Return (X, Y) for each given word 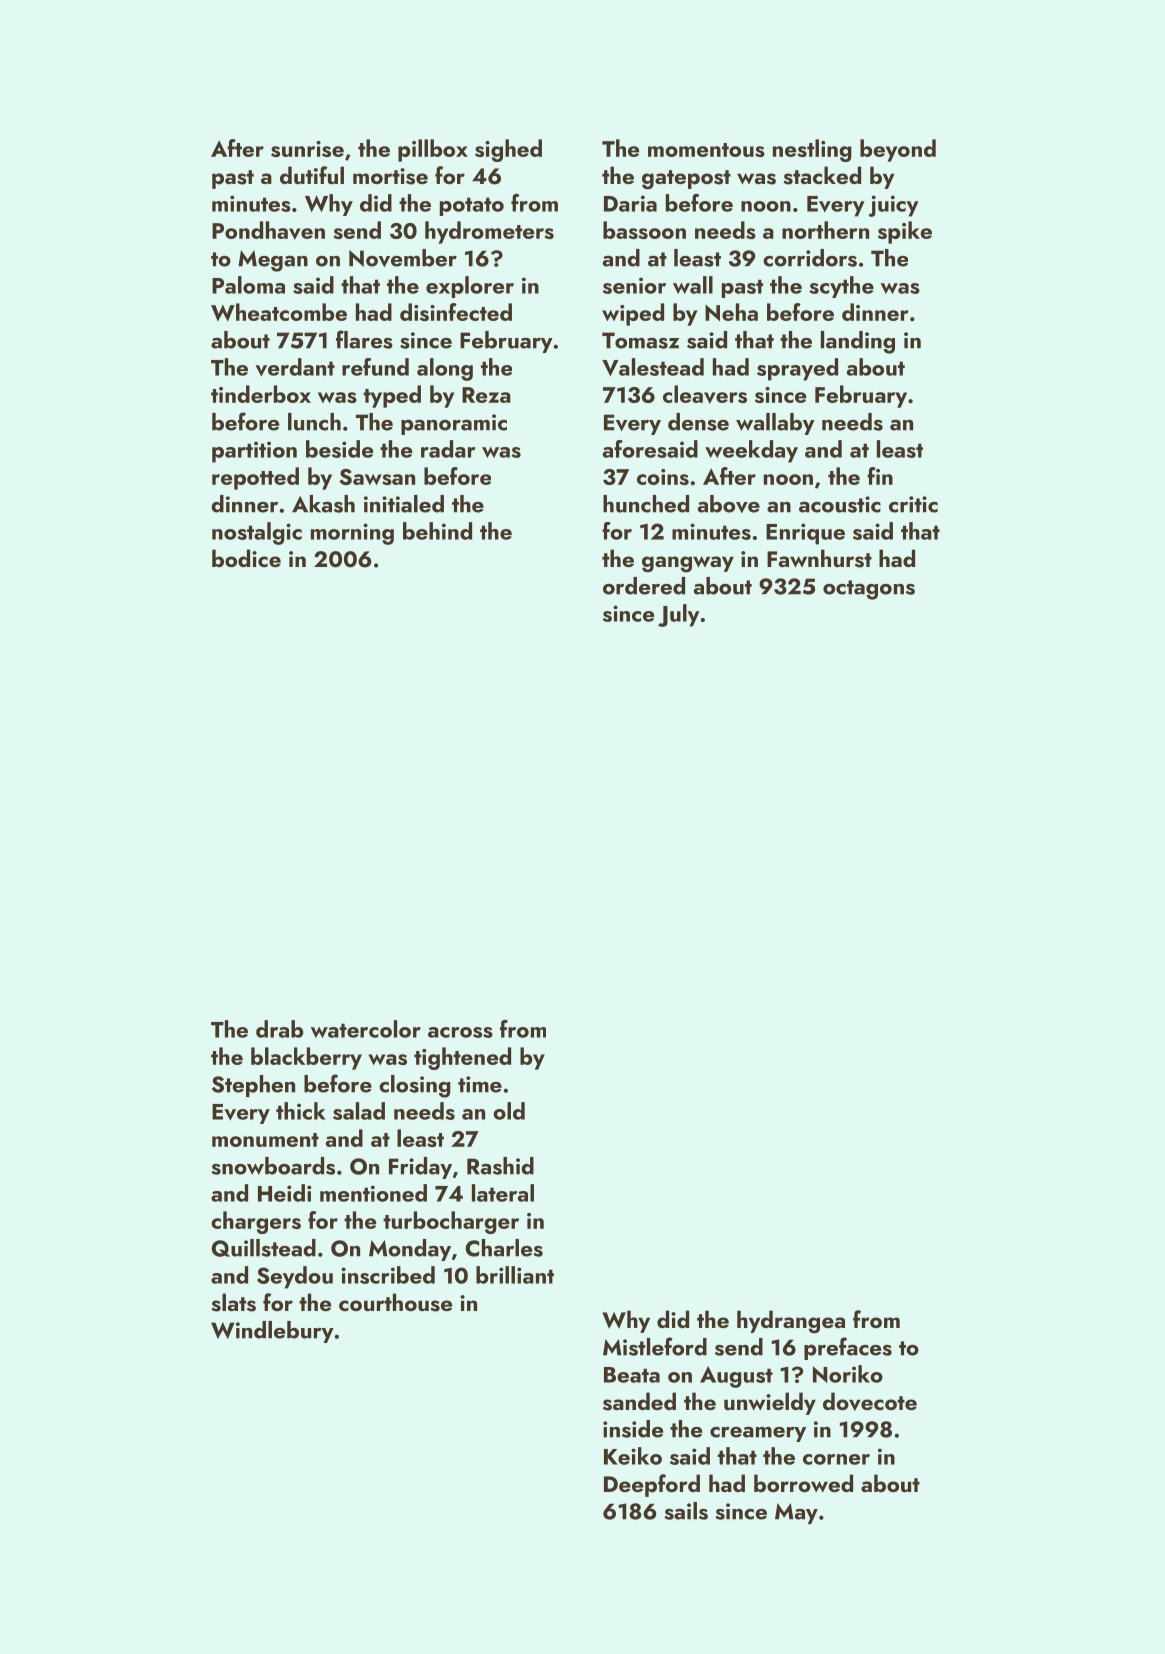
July (679, 615)
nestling (812, 150)
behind (437, 531)
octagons (869, 590)
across (460, 1032)
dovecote (870, 1401)
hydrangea (791, 1322)
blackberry (306, 1058)
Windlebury (272, 1332)
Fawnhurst (819, 558)
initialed (404, 504)
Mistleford (655, 1346)
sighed (508, 150)
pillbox (433, 150)
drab (279, 1029)
